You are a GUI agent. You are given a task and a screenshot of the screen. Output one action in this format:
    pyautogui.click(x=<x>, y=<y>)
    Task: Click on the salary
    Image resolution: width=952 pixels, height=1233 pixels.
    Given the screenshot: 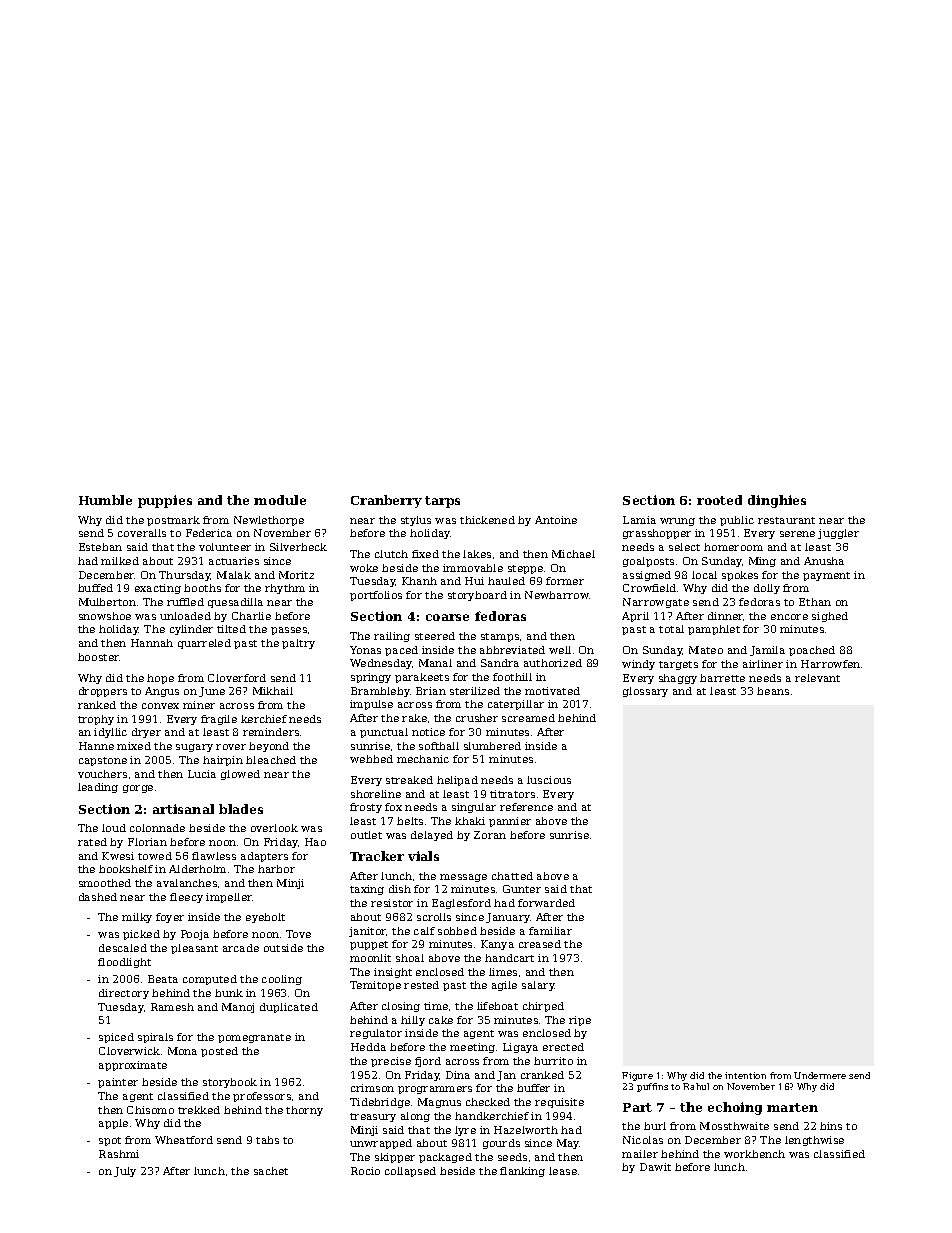 What is the action you would take?
    pyautogui.click(x=538, y=986)
